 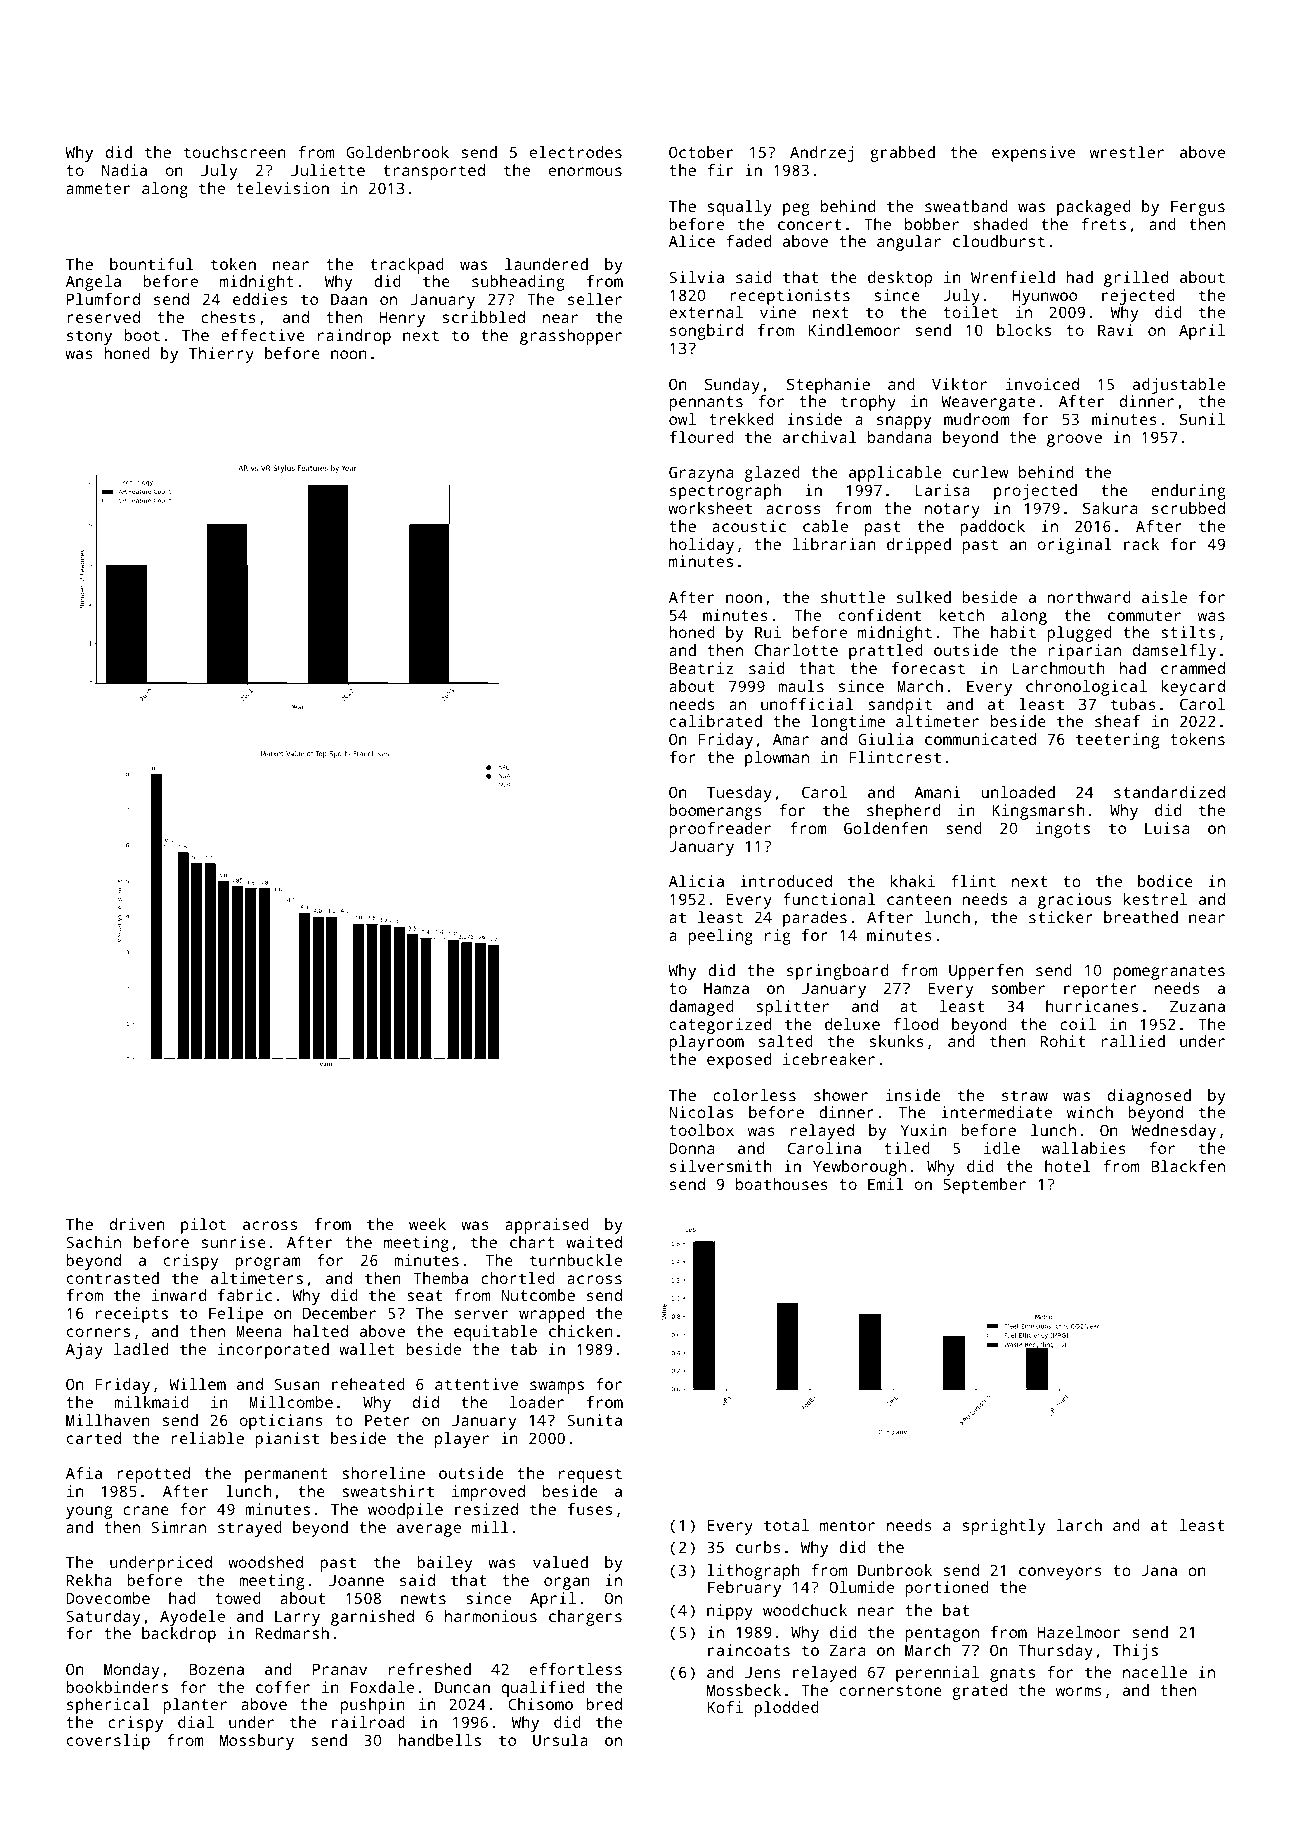 What do you see at coordinates (368, 1384) in the page?
I see `reheated` at bounding box center [368, 1384].
